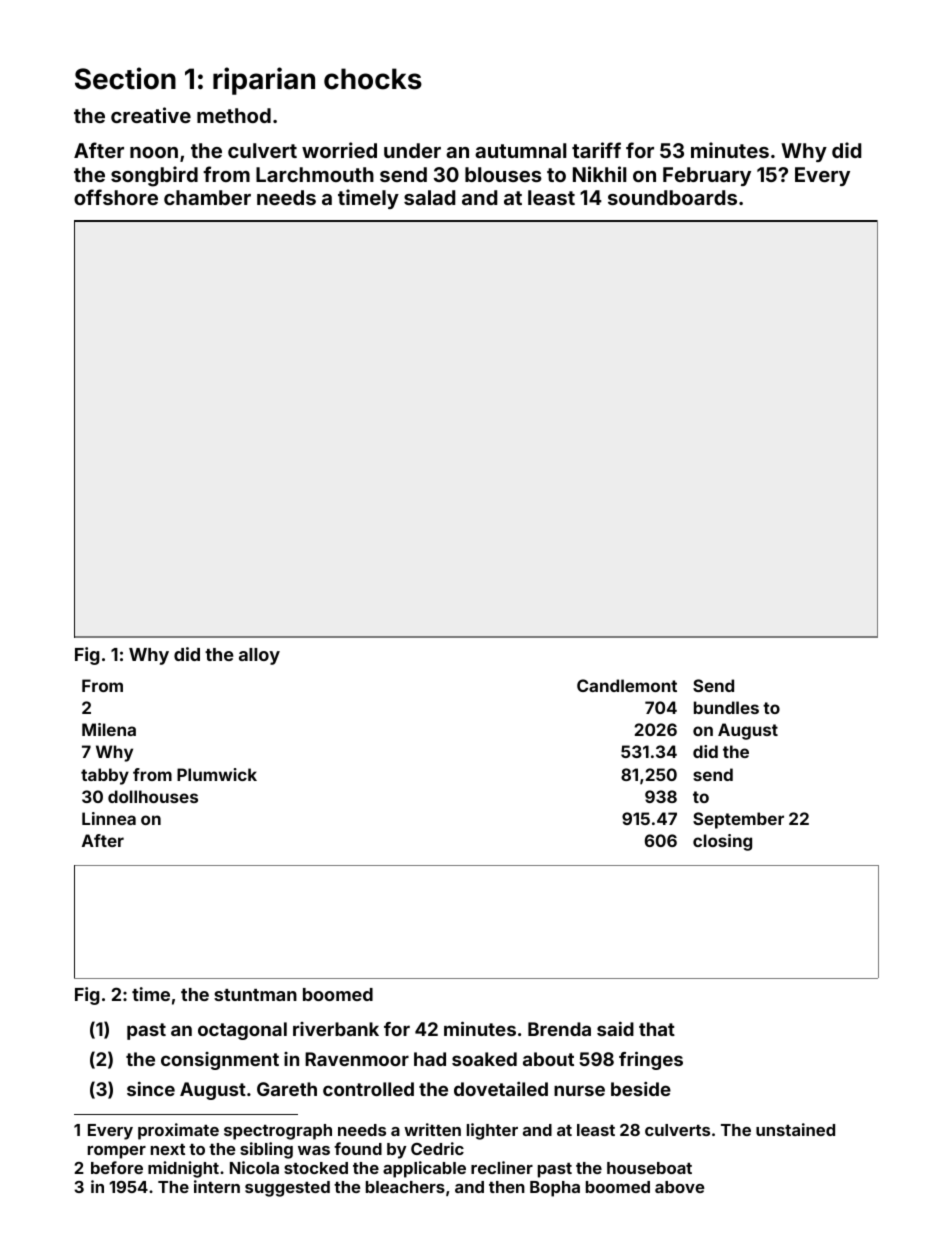  I want to click on about, so click(548, 1059).
